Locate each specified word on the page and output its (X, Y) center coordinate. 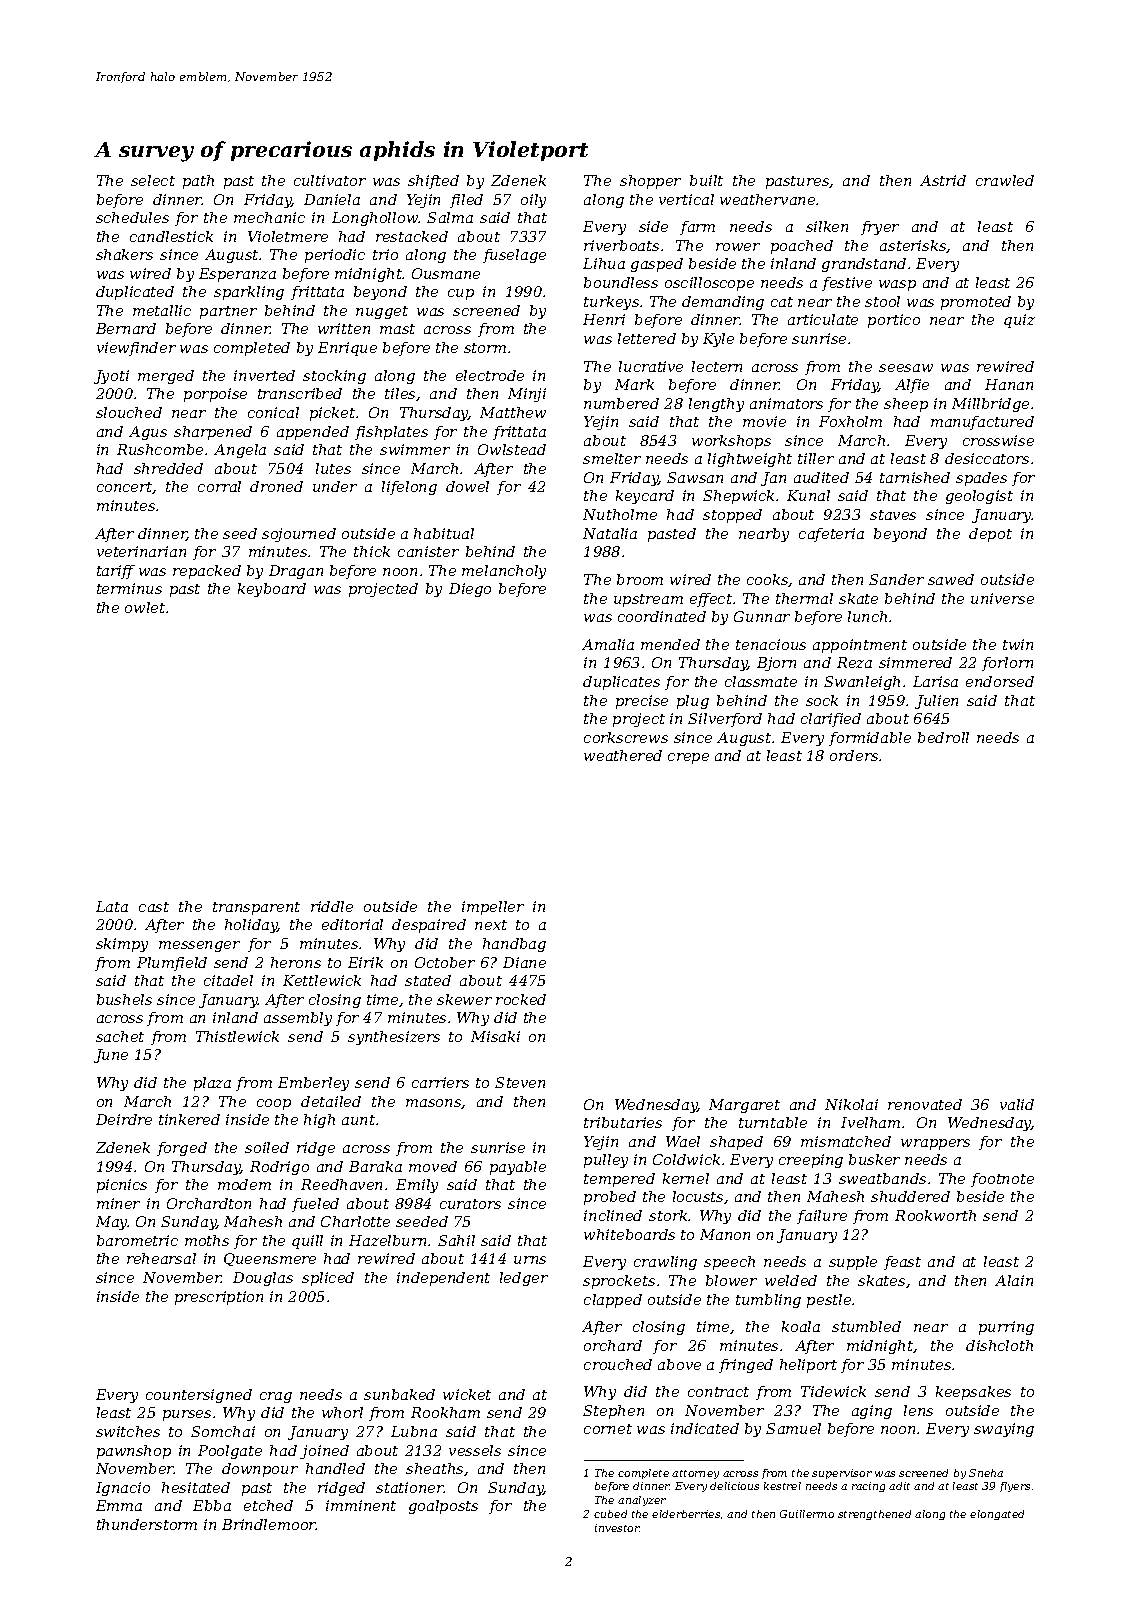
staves (893, 515)
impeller (493, 908)
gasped (657, 265)
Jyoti (111, 377)
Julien (936, 702)
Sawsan (695, 477)
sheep (906, 405)
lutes (333, 468)
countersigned (199, 1396)
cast (154, 907)
